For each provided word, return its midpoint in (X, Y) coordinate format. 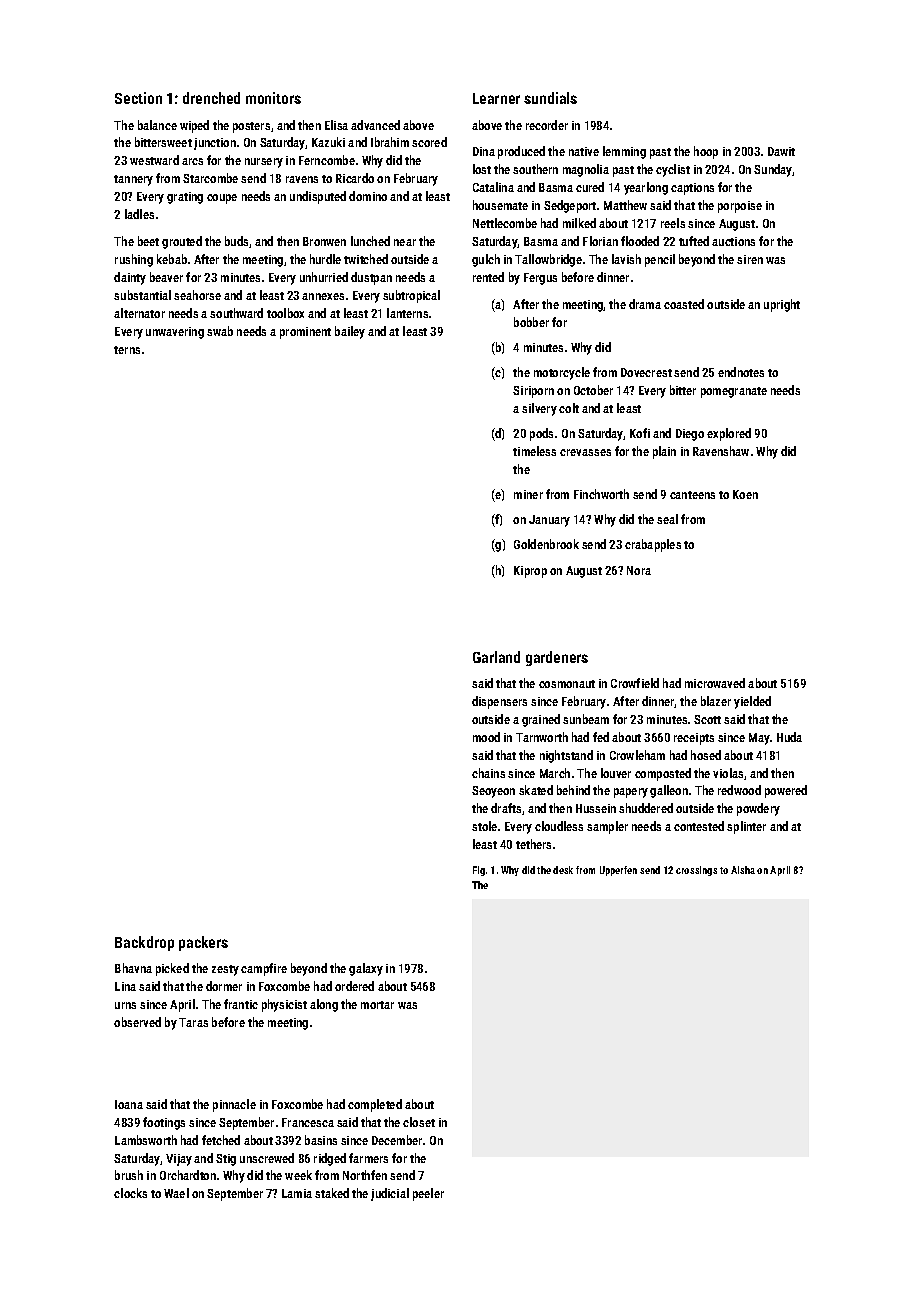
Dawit (781, 151)
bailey (350, 332)
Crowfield (635, 683)
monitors (273, 98)
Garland (496, 657)
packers (203, 943)
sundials (550, 98)
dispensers (499, 702)
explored (729, 434)
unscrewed (267, 1158)
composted (663, 774)
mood (486, 737)
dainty (130, 278)
